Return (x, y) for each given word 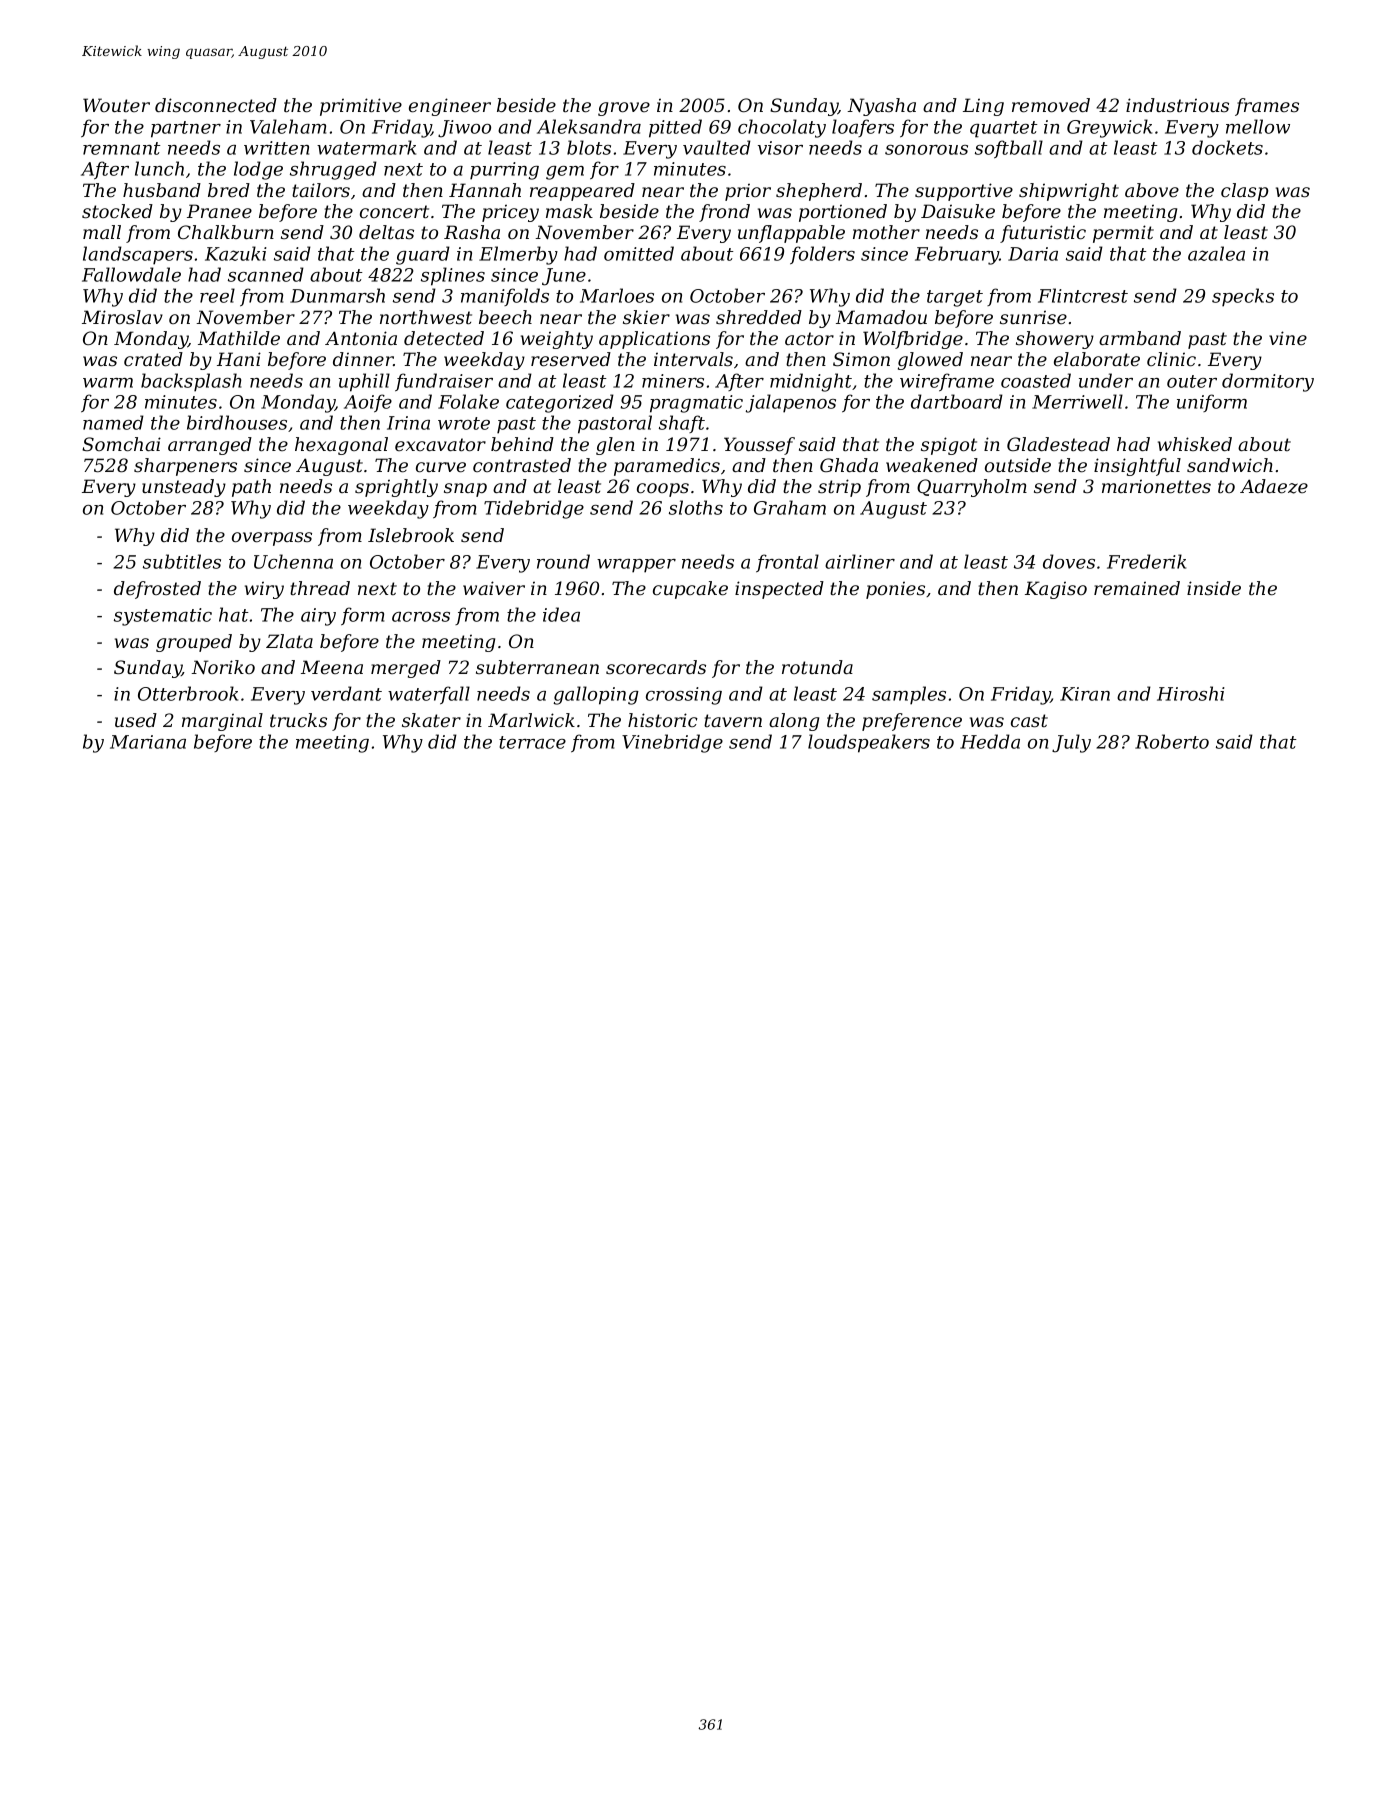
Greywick (1109, 128)
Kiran (1085, 694)
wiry (264, 590)
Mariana (148, 742)
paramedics (667, 467)
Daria (1033, 254)
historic (663, 720)
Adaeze (1274, 486)
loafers (863, 128)
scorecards (656, 667)
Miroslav (122, 317)
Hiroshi (1191, 693)
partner (186, 129)
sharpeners (185, 467)
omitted (639, 253)
